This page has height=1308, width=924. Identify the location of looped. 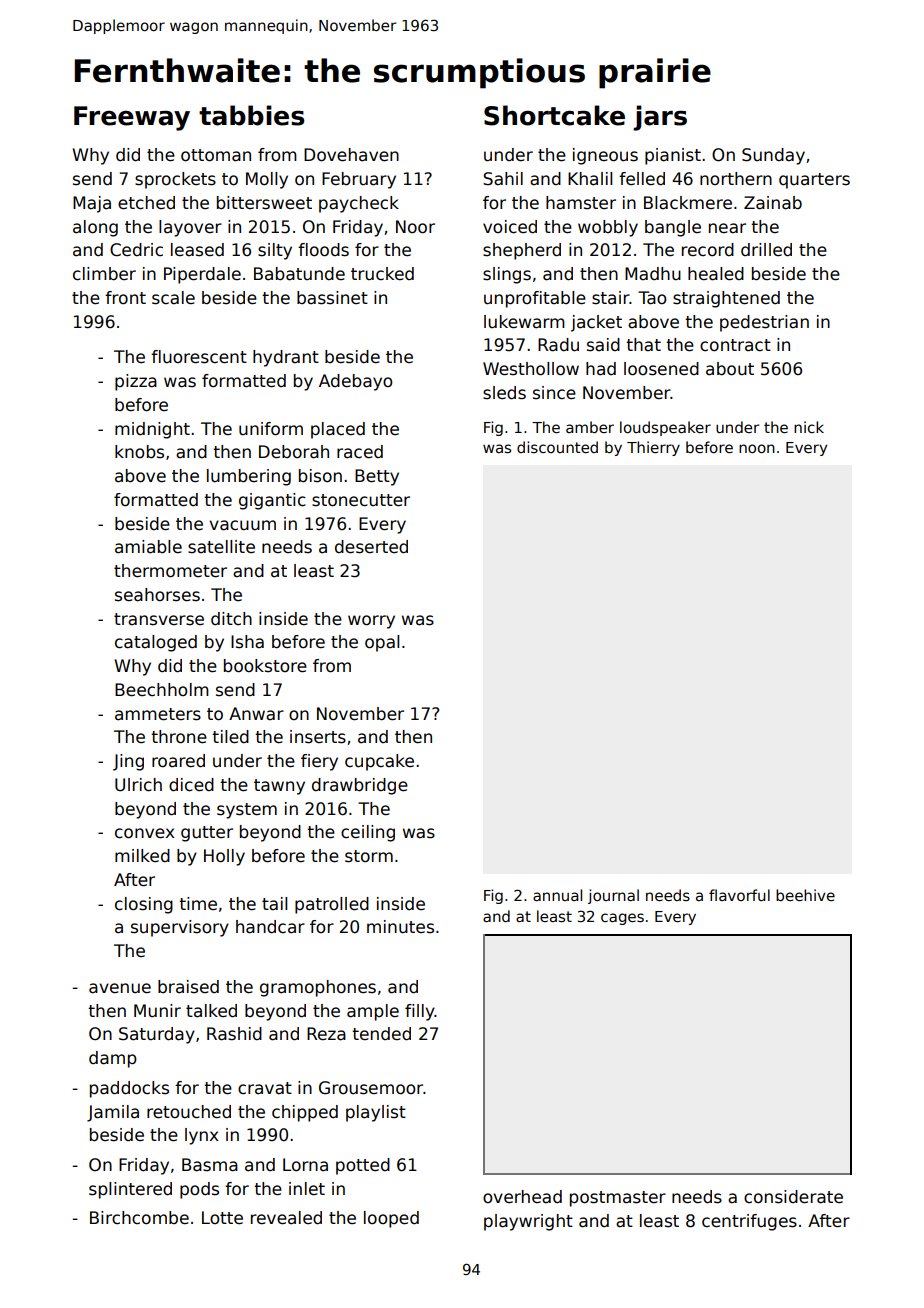
(391, 1219).
